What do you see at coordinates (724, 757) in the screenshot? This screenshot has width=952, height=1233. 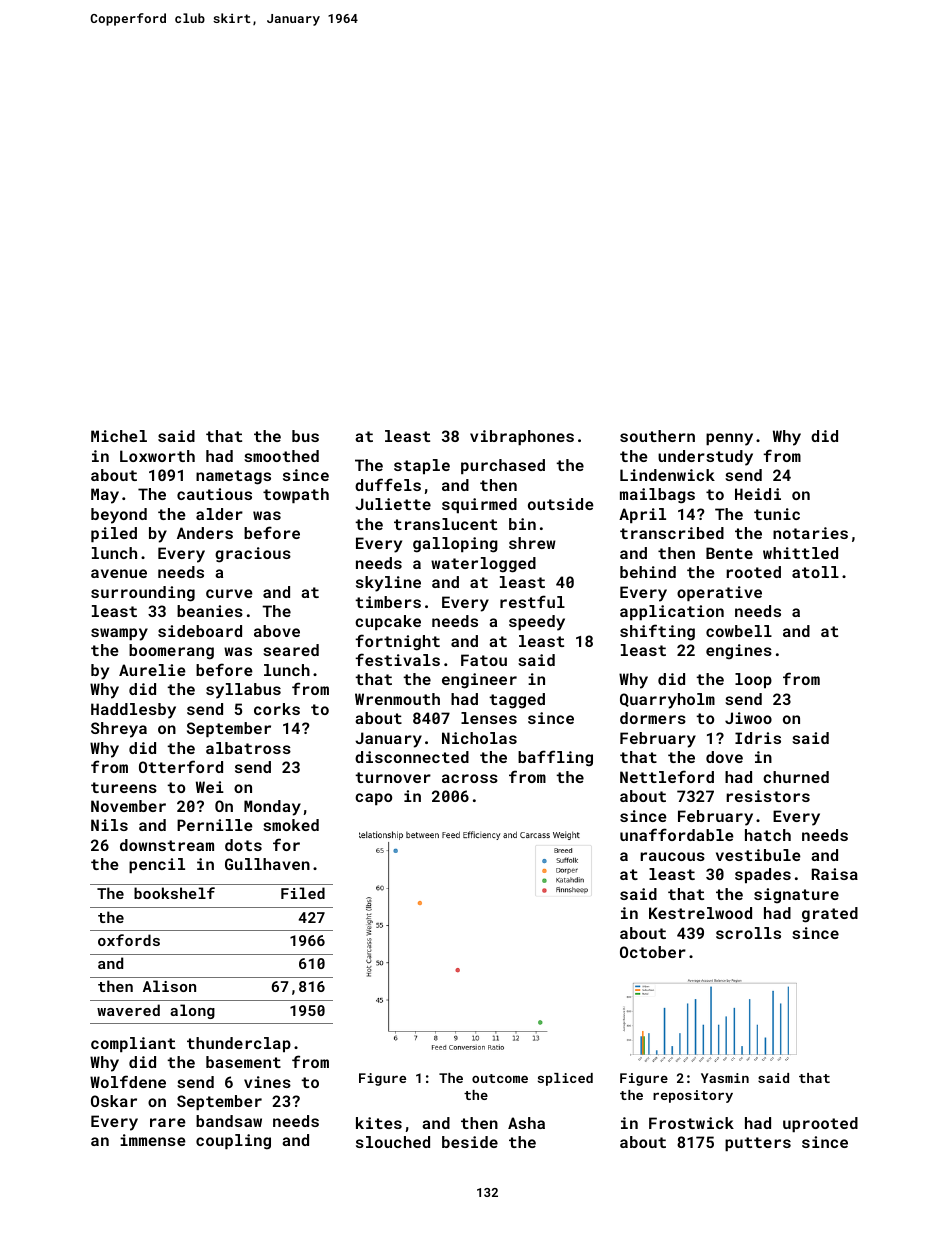 I see `dove` at bounding box center [724, 757].
